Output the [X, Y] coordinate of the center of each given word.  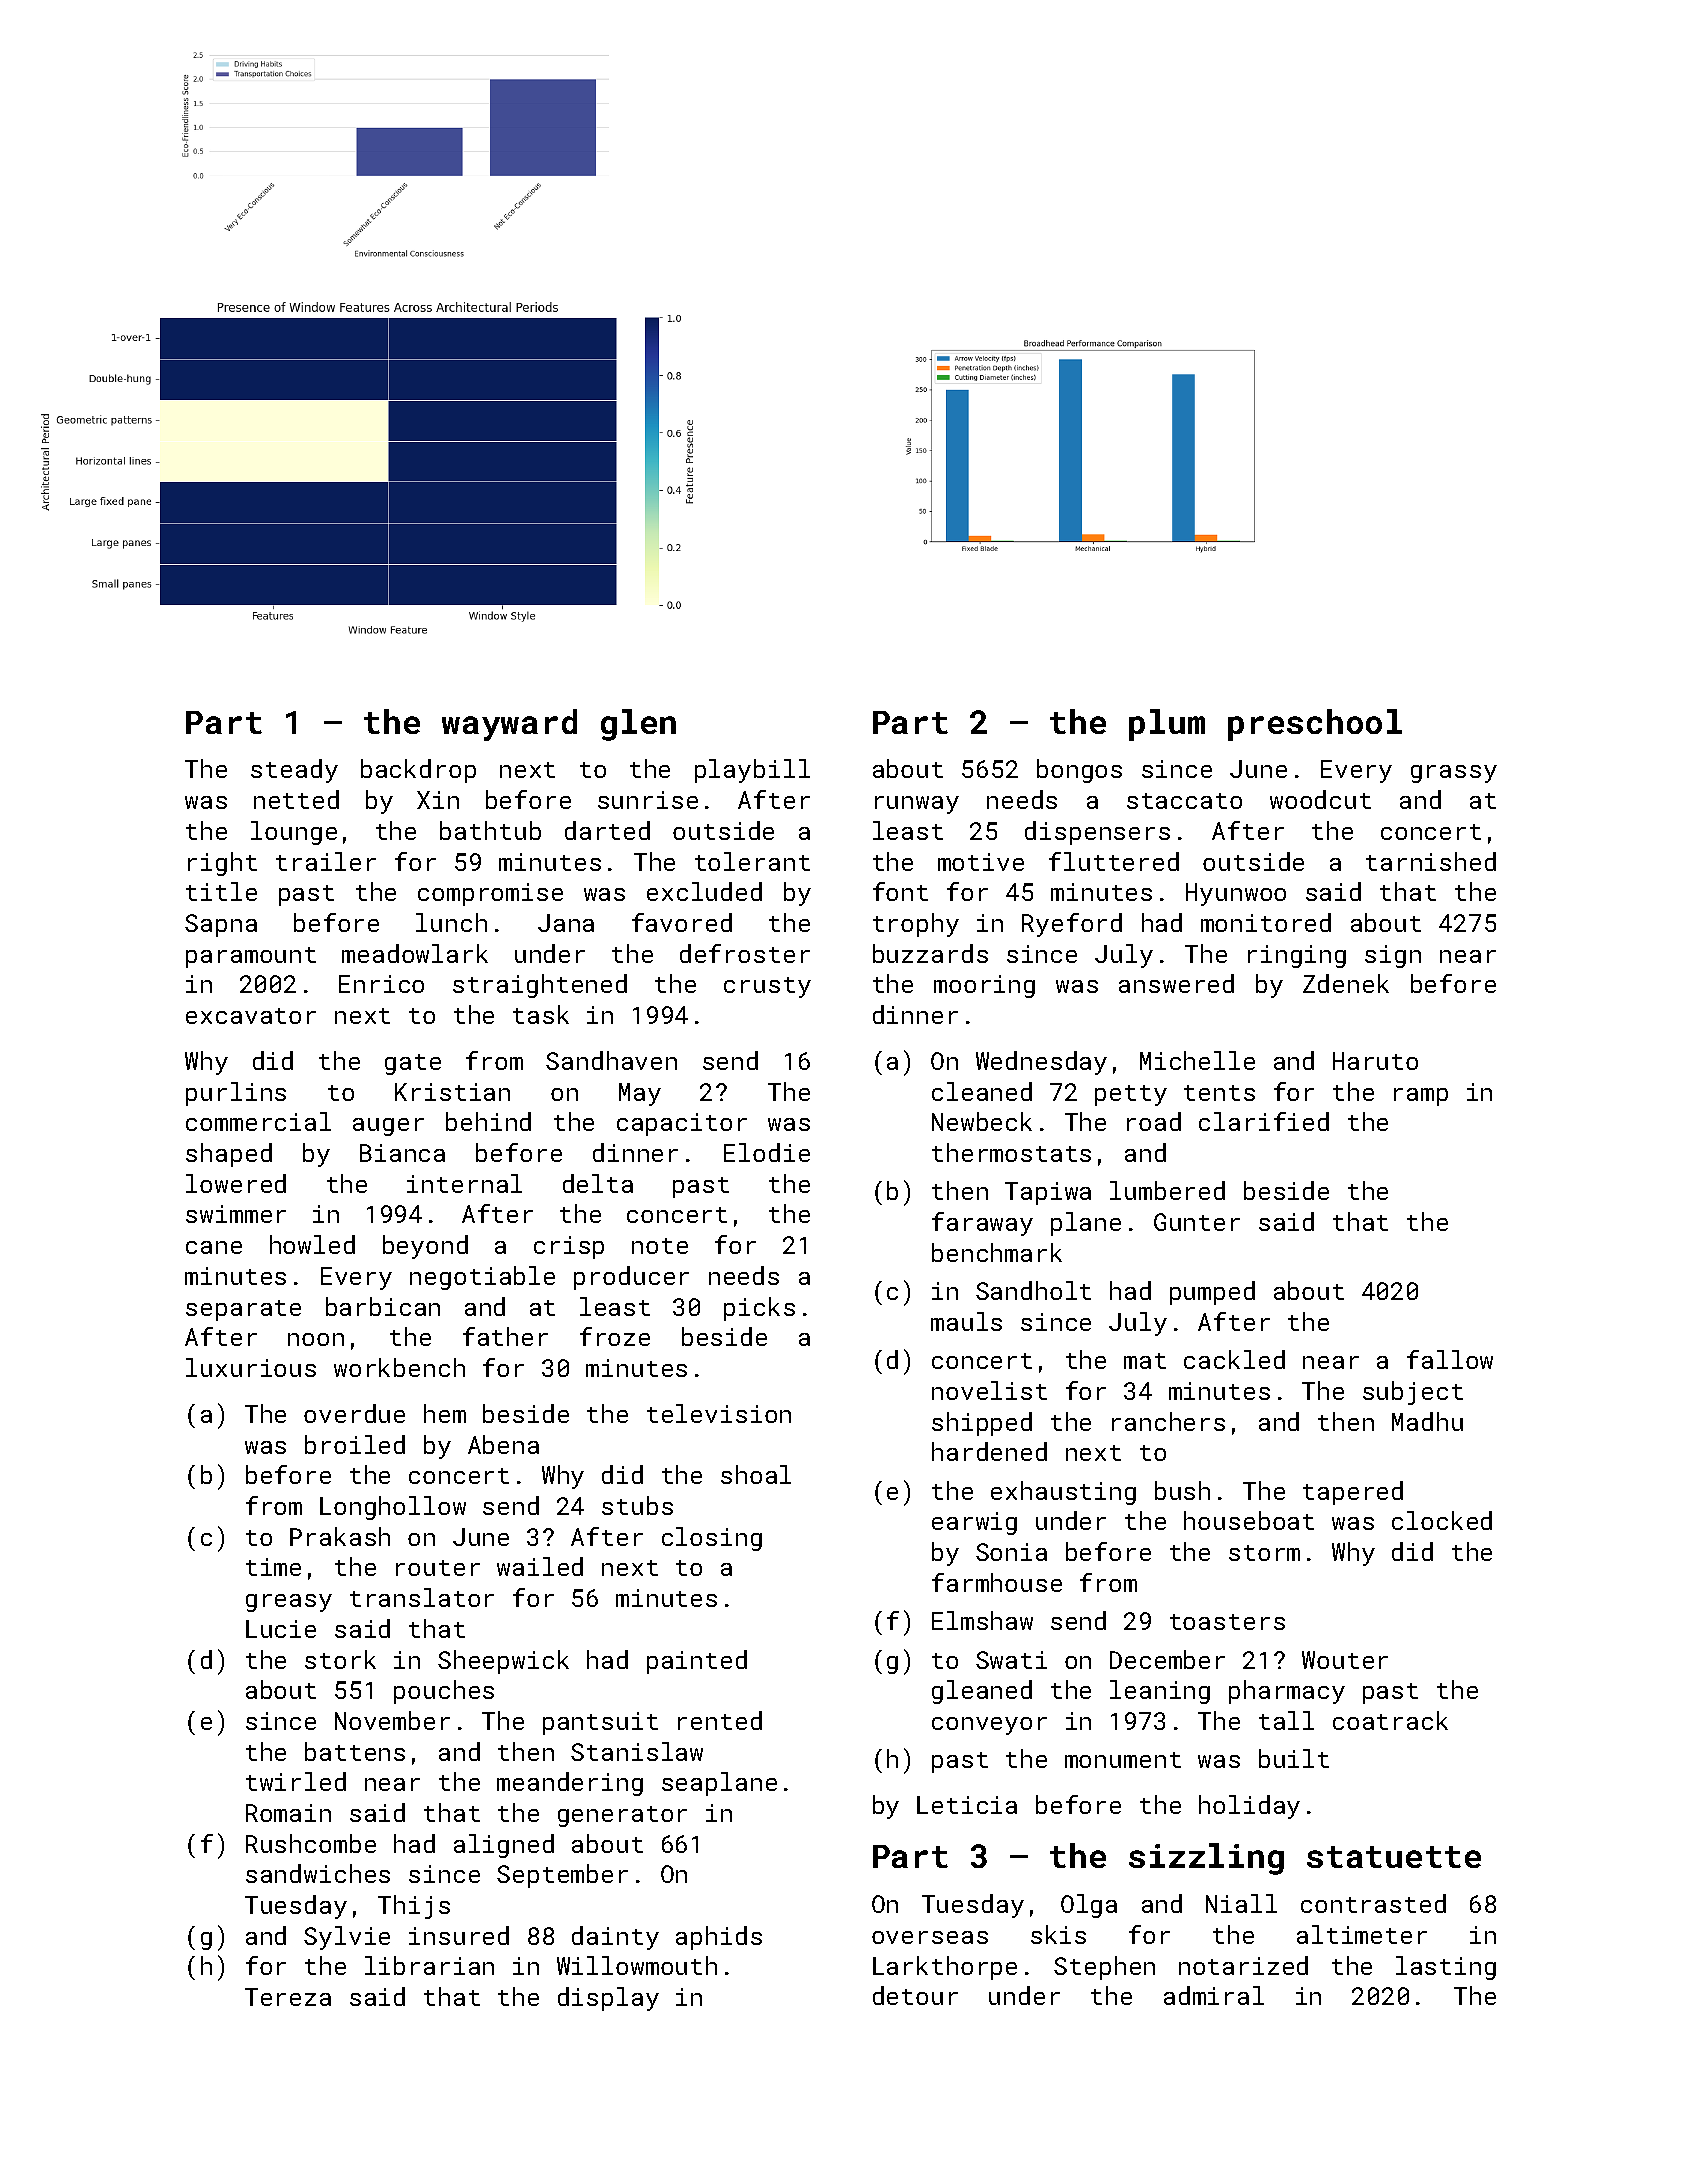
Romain [288, 1813]
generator [622, 1816]
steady [294, 771]
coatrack [1390, 1720]
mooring [984, 986]
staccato [1184, 801]
